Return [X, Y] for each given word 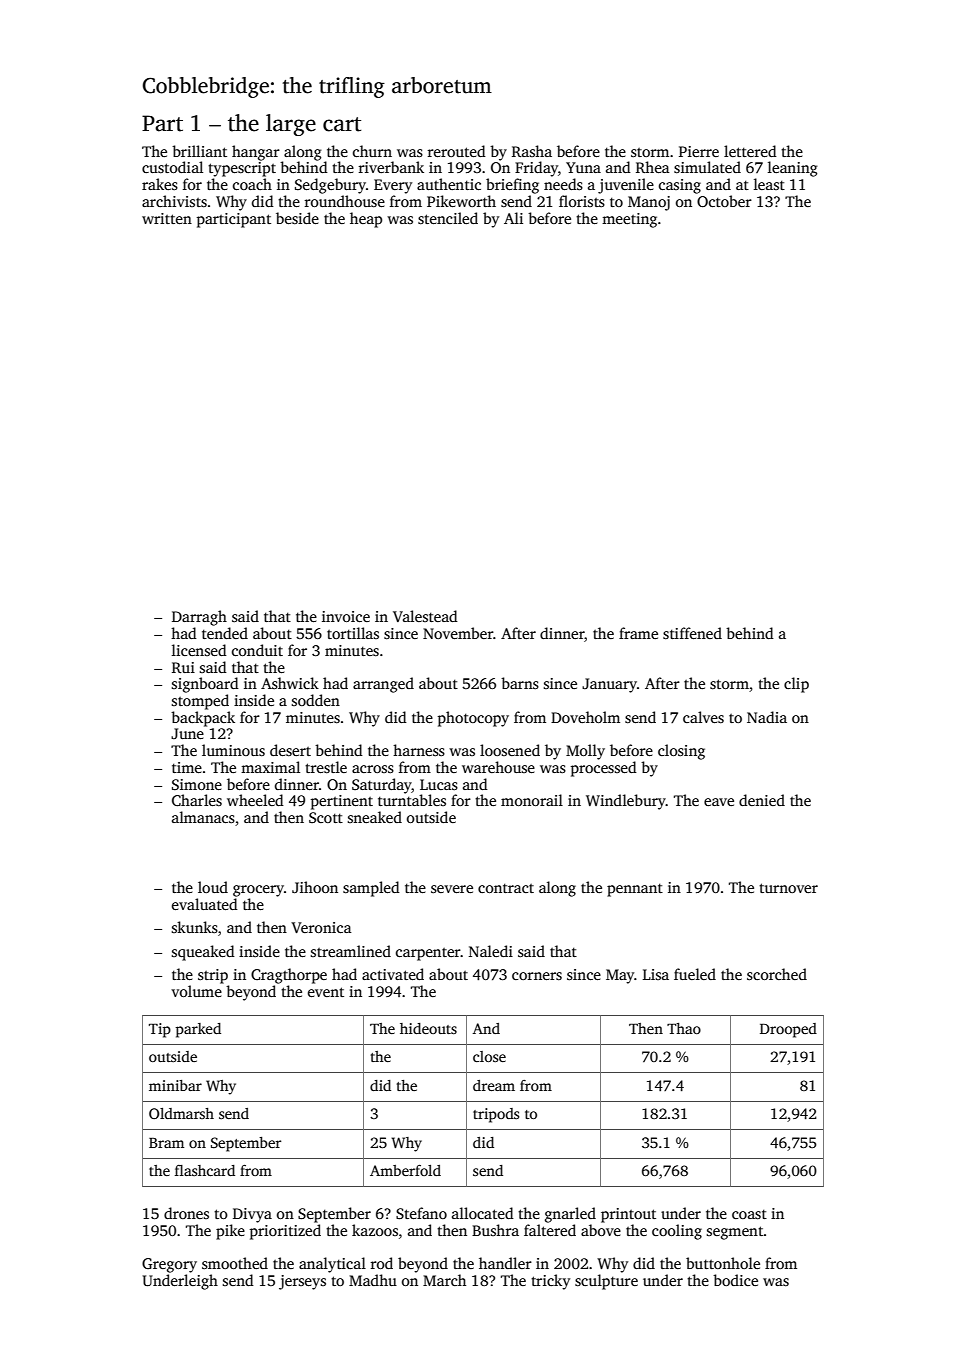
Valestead [425, 616]
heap [366, 220]
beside [297, 218]
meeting [629, 220]
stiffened [692, 633]
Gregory [169, 1265]
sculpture [606, 1282]
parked [198, 1030]
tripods [496, 1115]
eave [719, 802]
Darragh [199, 618]
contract [506, 888]
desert [290, 750]
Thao [684, 1028]
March [444, 1280]
